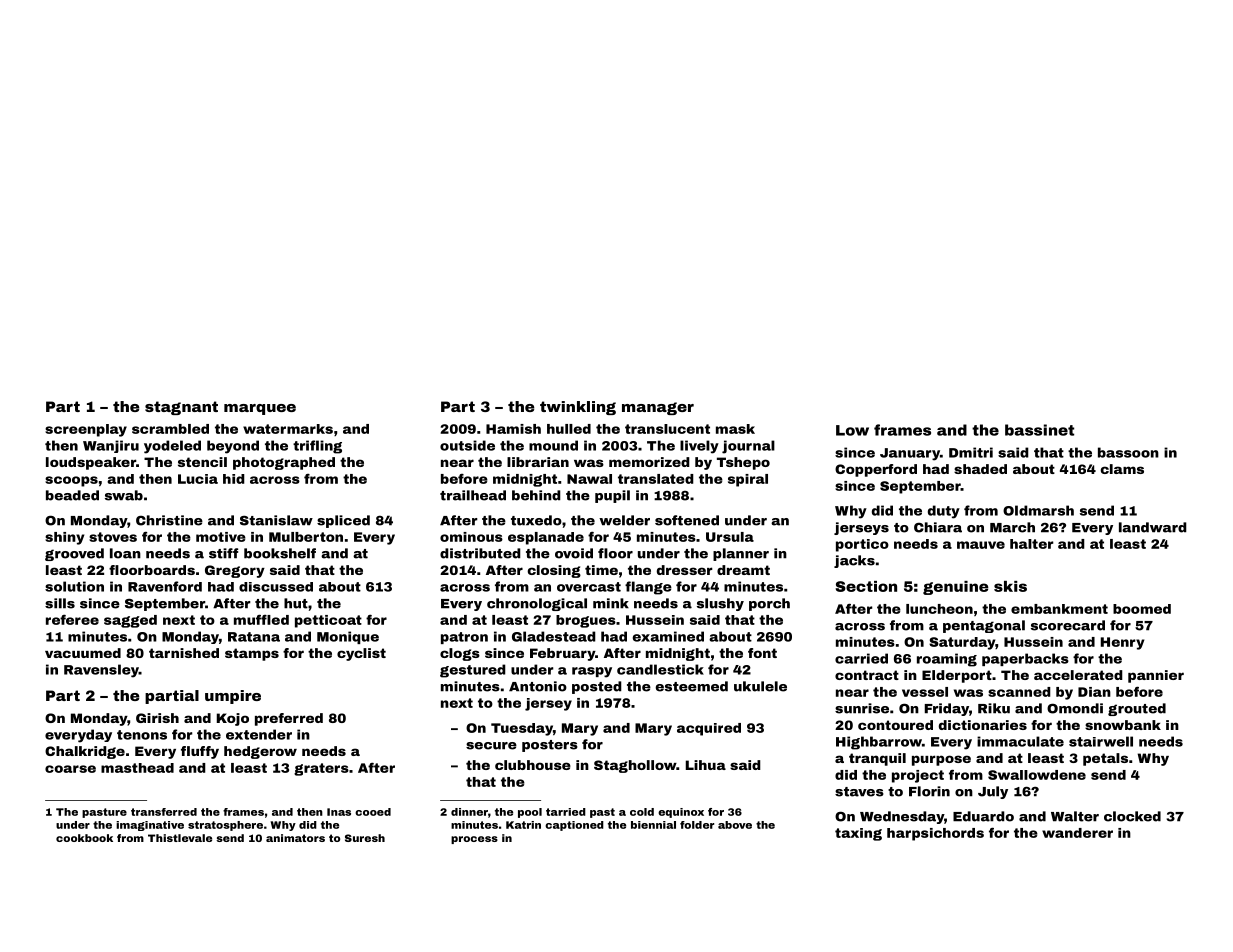  What do you see at coordinates (658, 408) in the screenshot?
I see `manager` at bounding box center [658, 408].
